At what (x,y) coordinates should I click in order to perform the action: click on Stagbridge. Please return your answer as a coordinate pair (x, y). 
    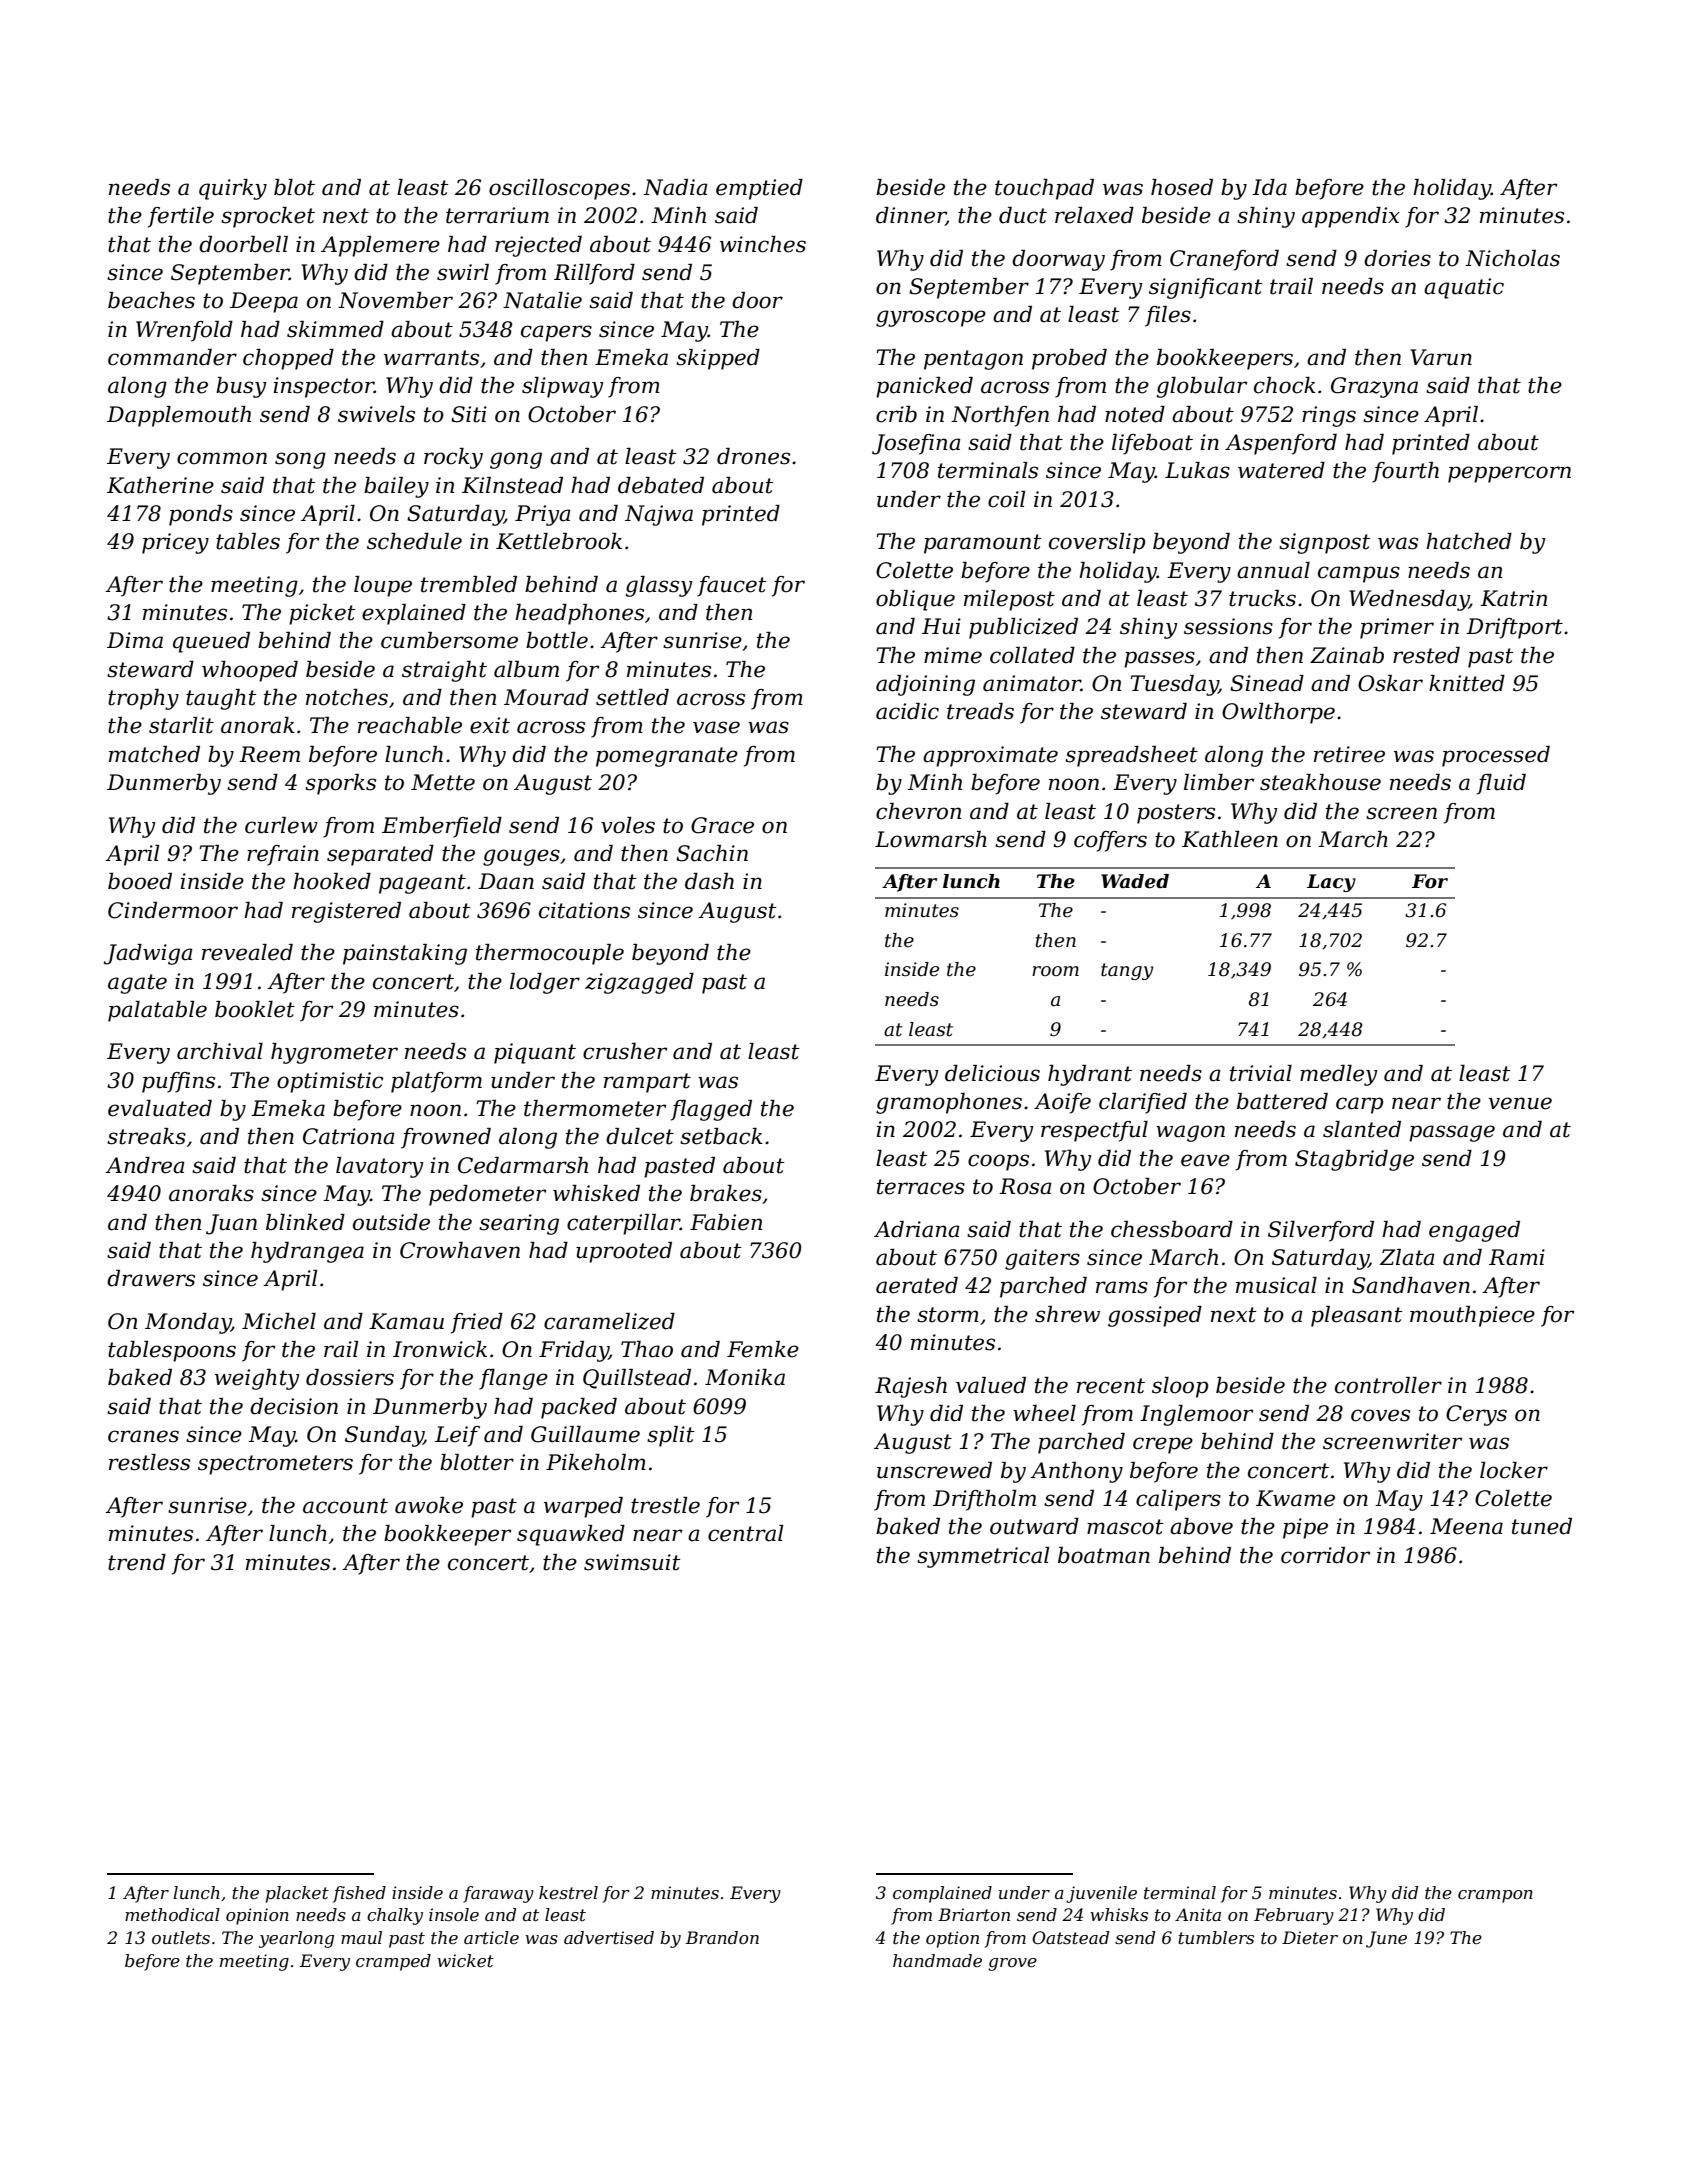
    Looking at the image, I should click on (1354, 1160).
